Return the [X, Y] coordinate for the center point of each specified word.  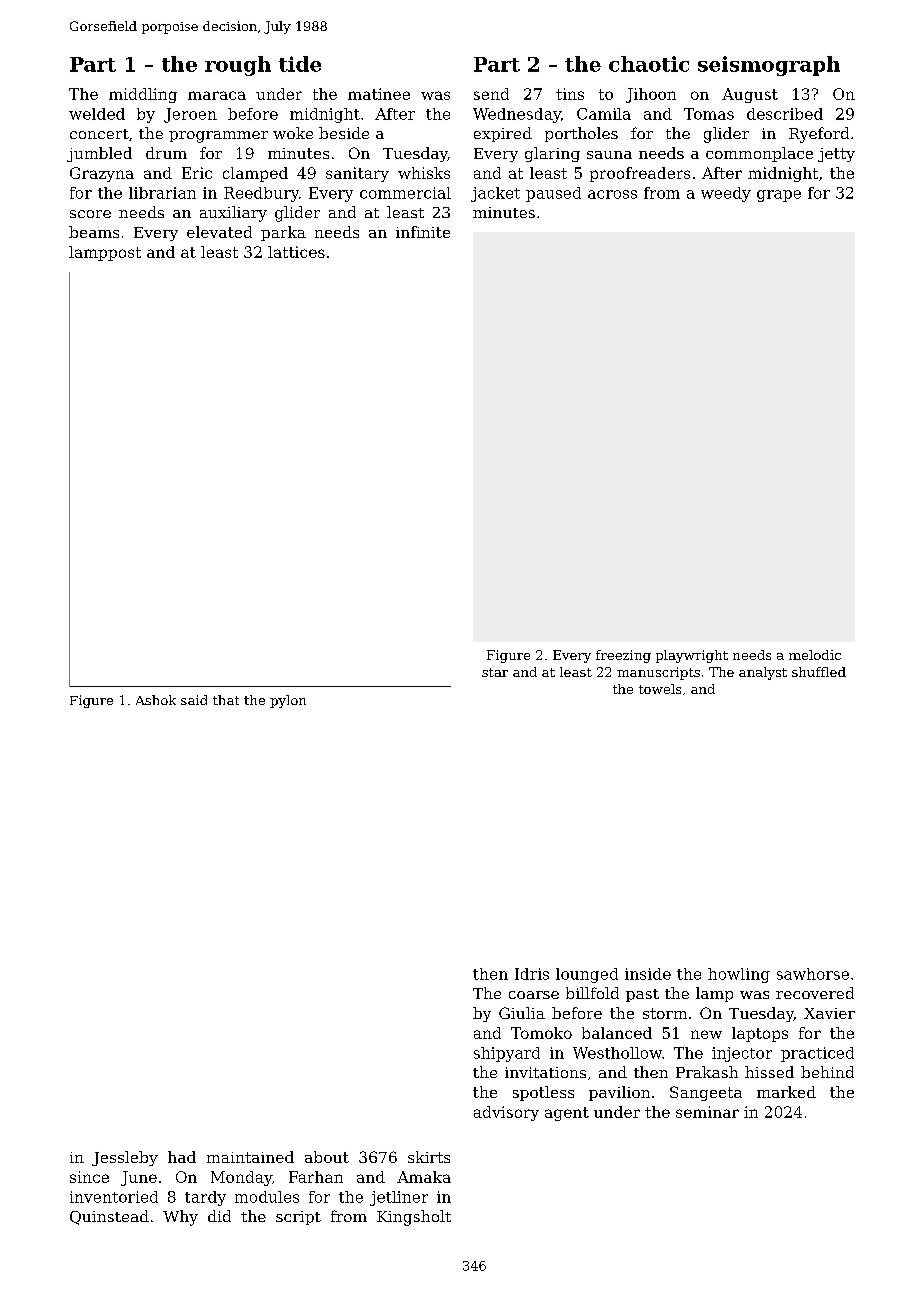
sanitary [357, 174]
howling [739, 975]
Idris [532, 974]
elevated [219, 232]
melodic [815, 655]
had [182, 1157]
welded [97, 114]
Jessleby [125, 1158]
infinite [423, 232]
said [194, 700]
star [495, 672]
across [612, 194]
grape [779, 196]
